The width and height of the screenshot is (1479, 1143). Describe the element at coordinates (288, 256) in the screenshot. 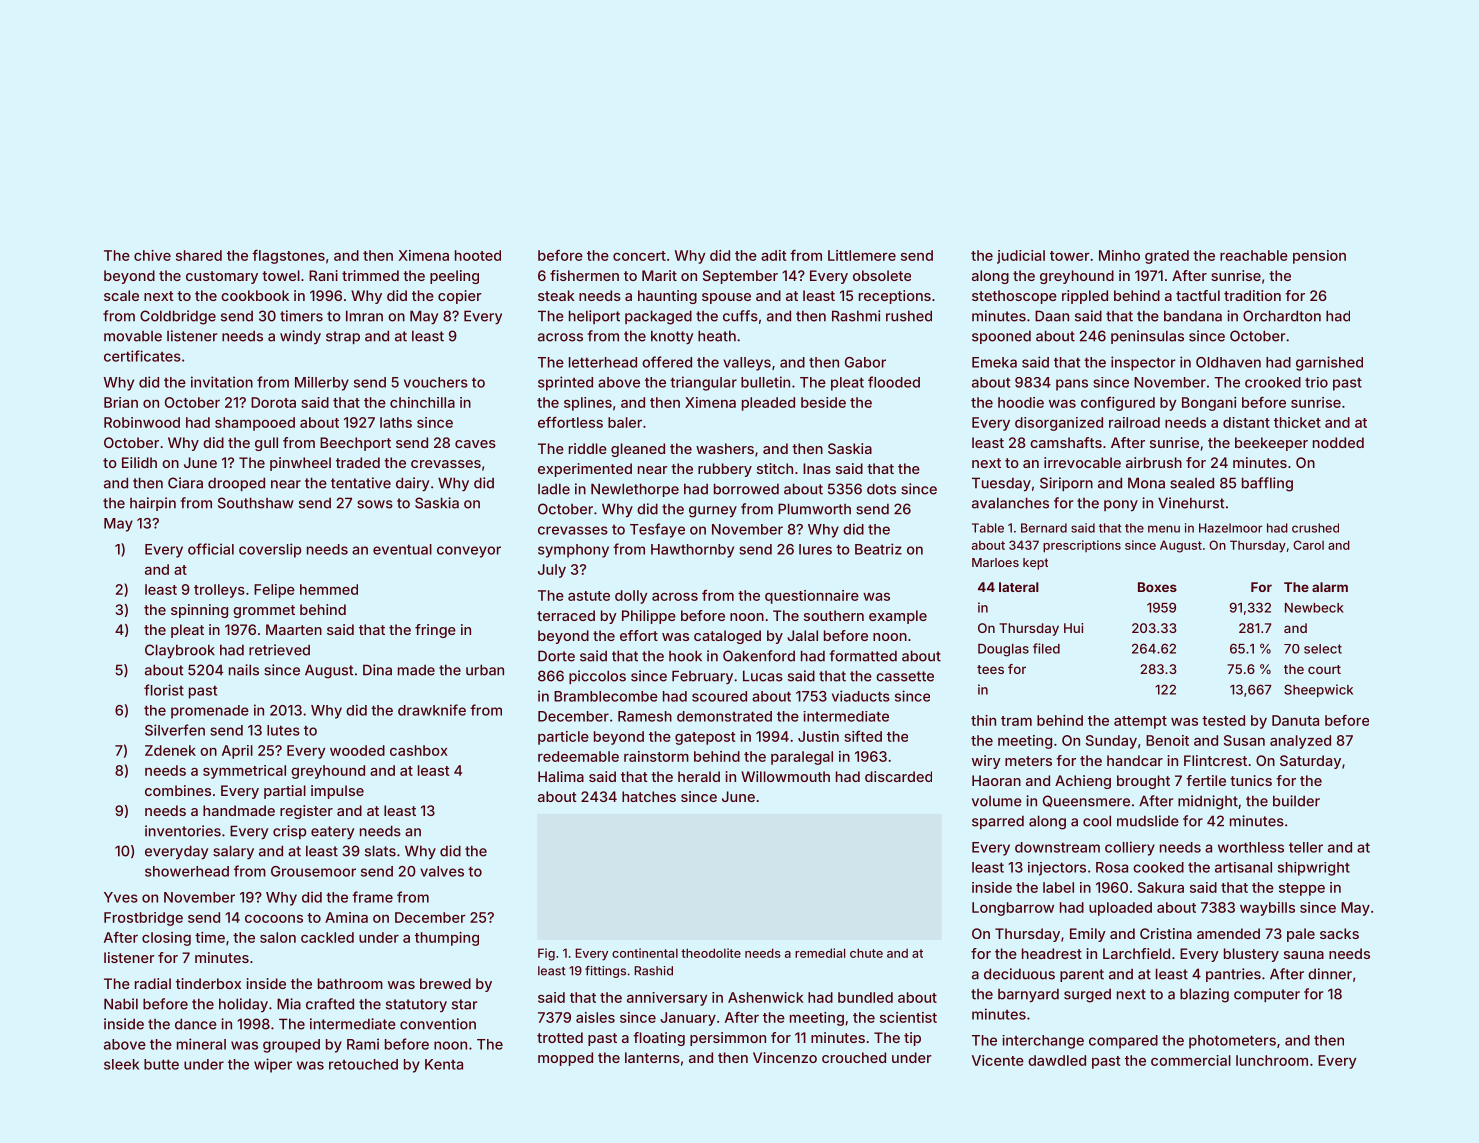

I see `flagstones` at that location.
